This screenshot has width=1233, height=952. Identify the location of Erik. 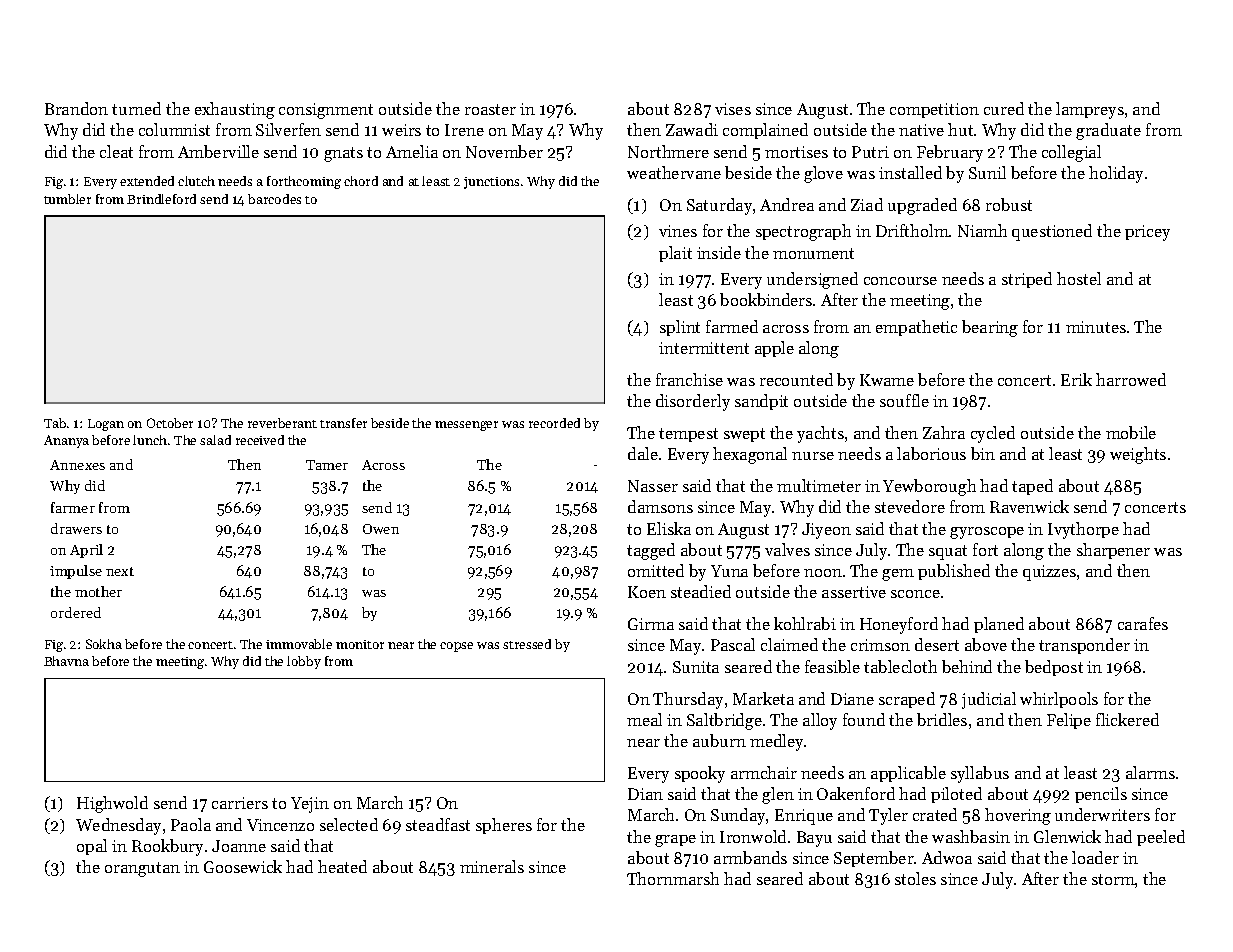
(1076, 379).
